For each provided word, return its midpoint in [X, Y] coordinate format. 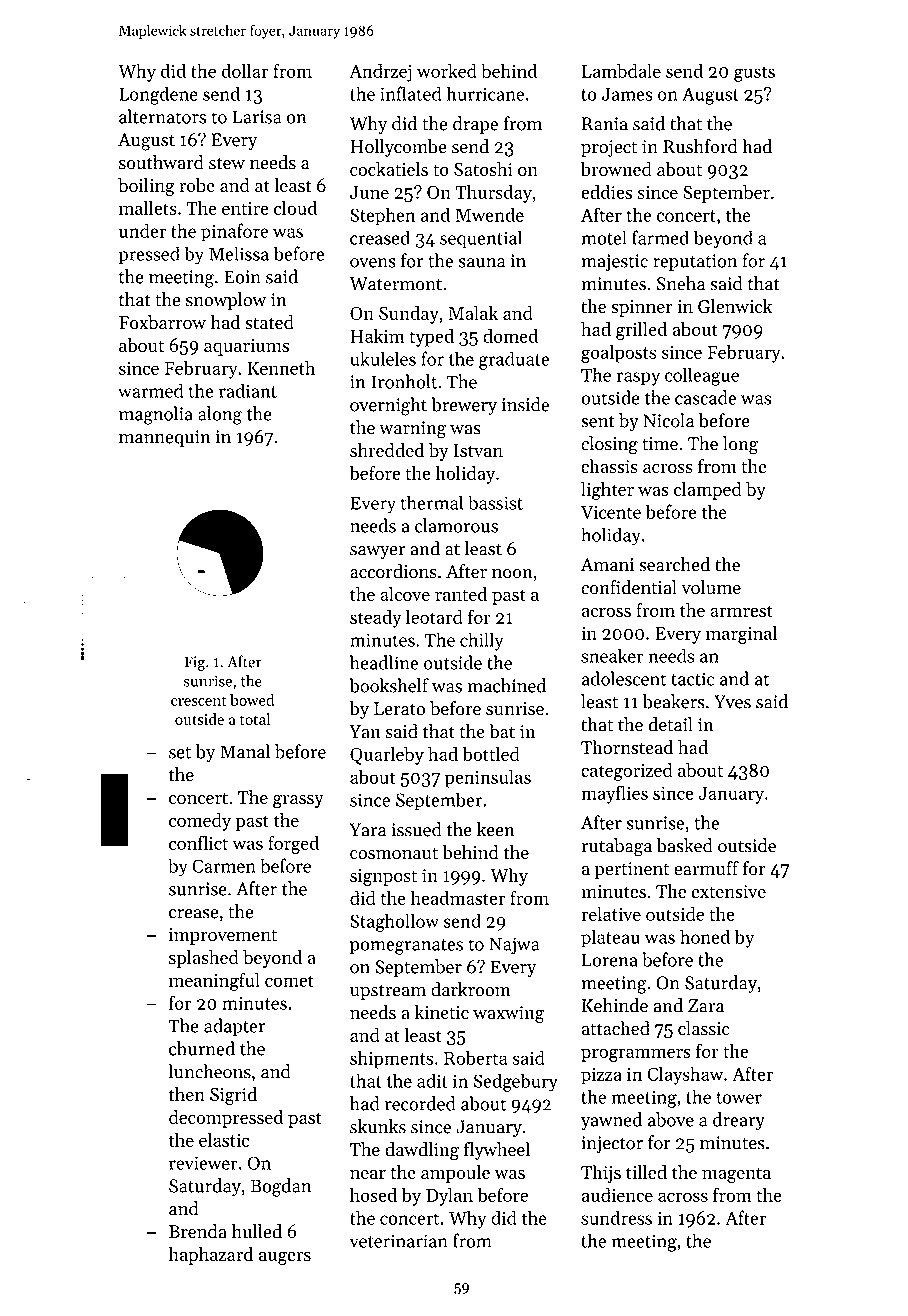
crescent [198, 701]
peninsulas [488, 778]
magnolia [156, 415]
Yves [732, 702]
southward [161, 162]
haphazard [210, 1256]
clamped [708, 491]
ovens [373, 263]
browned [616, 169]
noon [512, 574]
